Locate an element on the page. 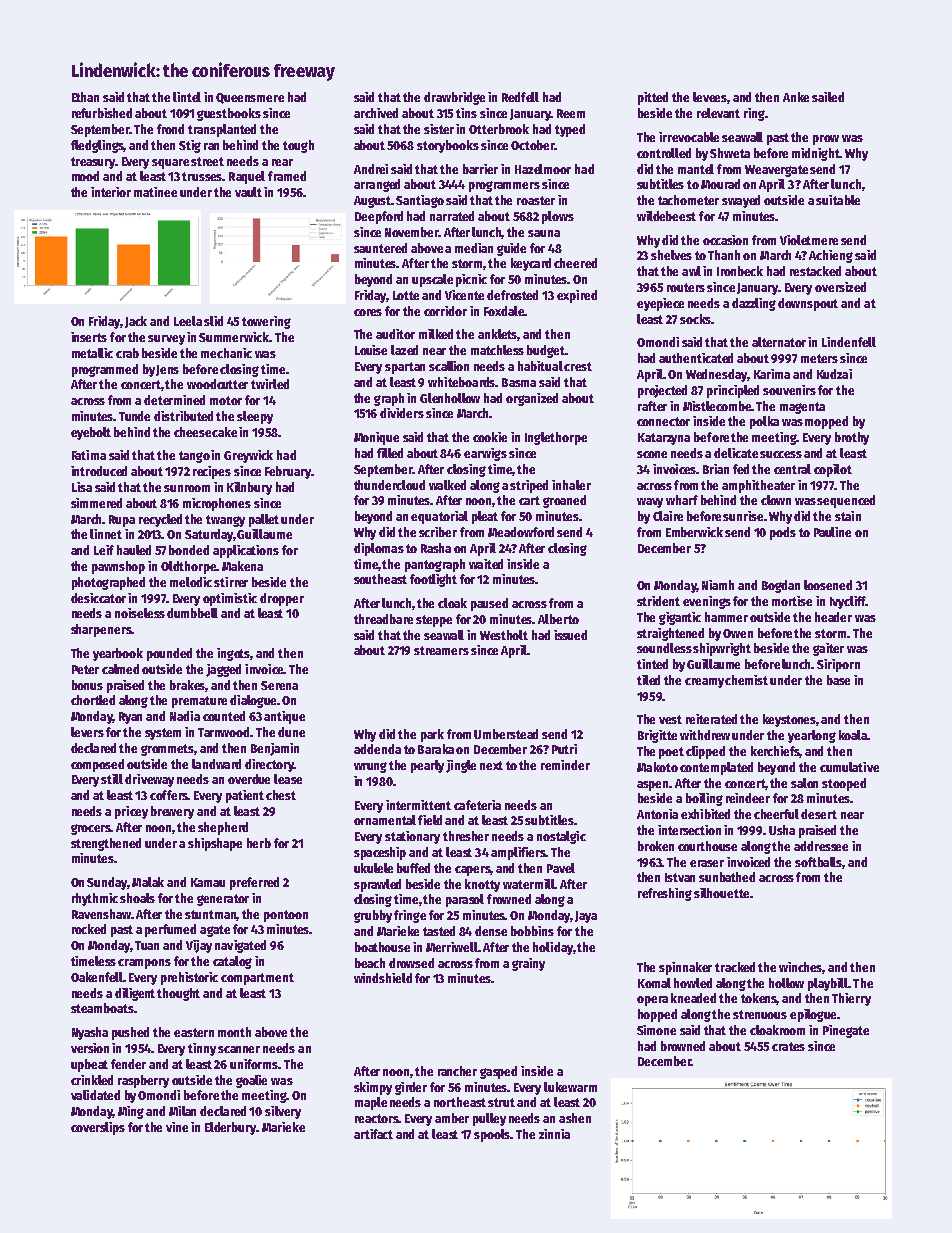 The width and height of the document is (952, 1233). zinnia is located at coordinates (554, 1134).
